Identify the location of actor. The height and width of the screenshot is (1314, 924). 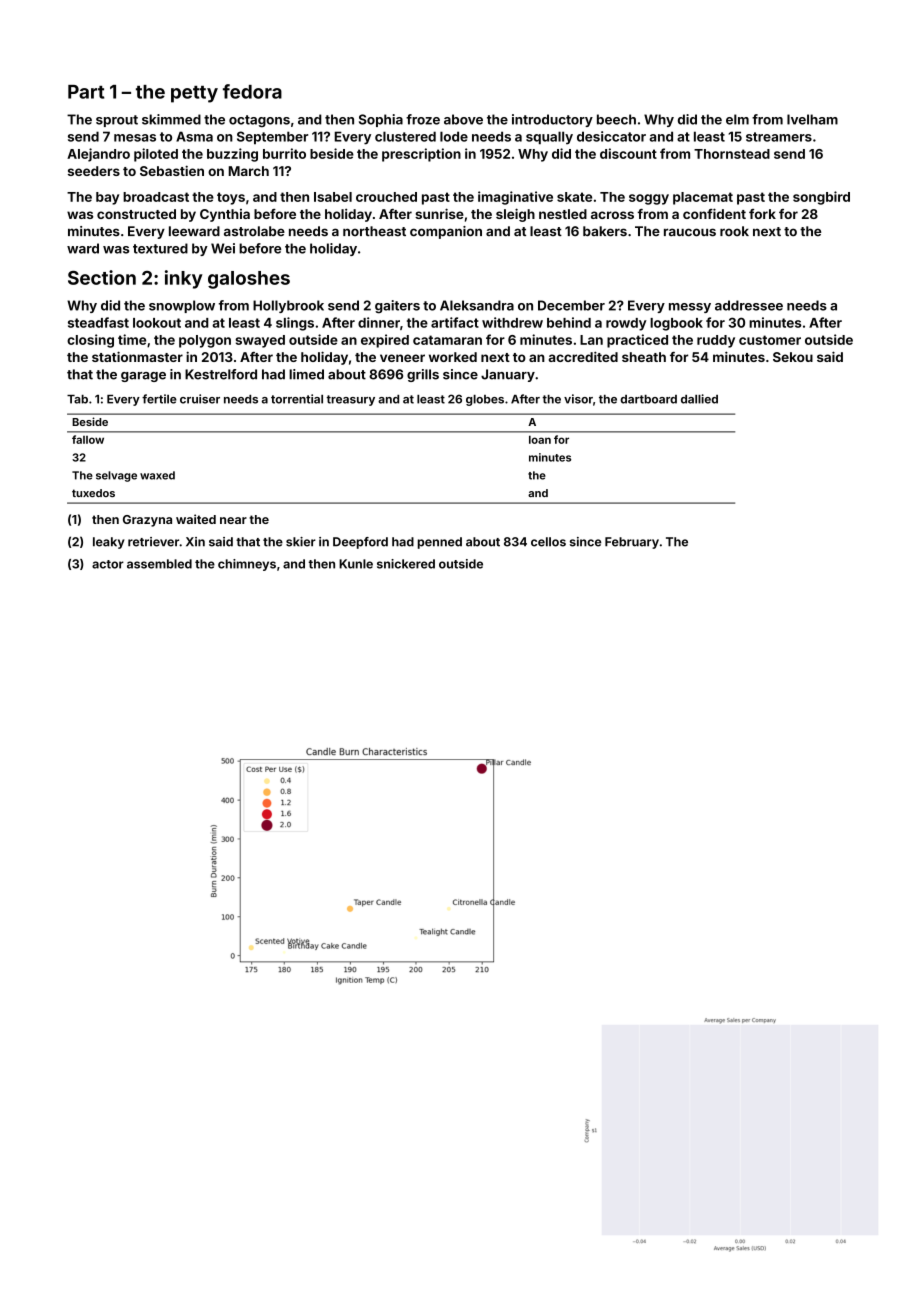
(108, 564).
